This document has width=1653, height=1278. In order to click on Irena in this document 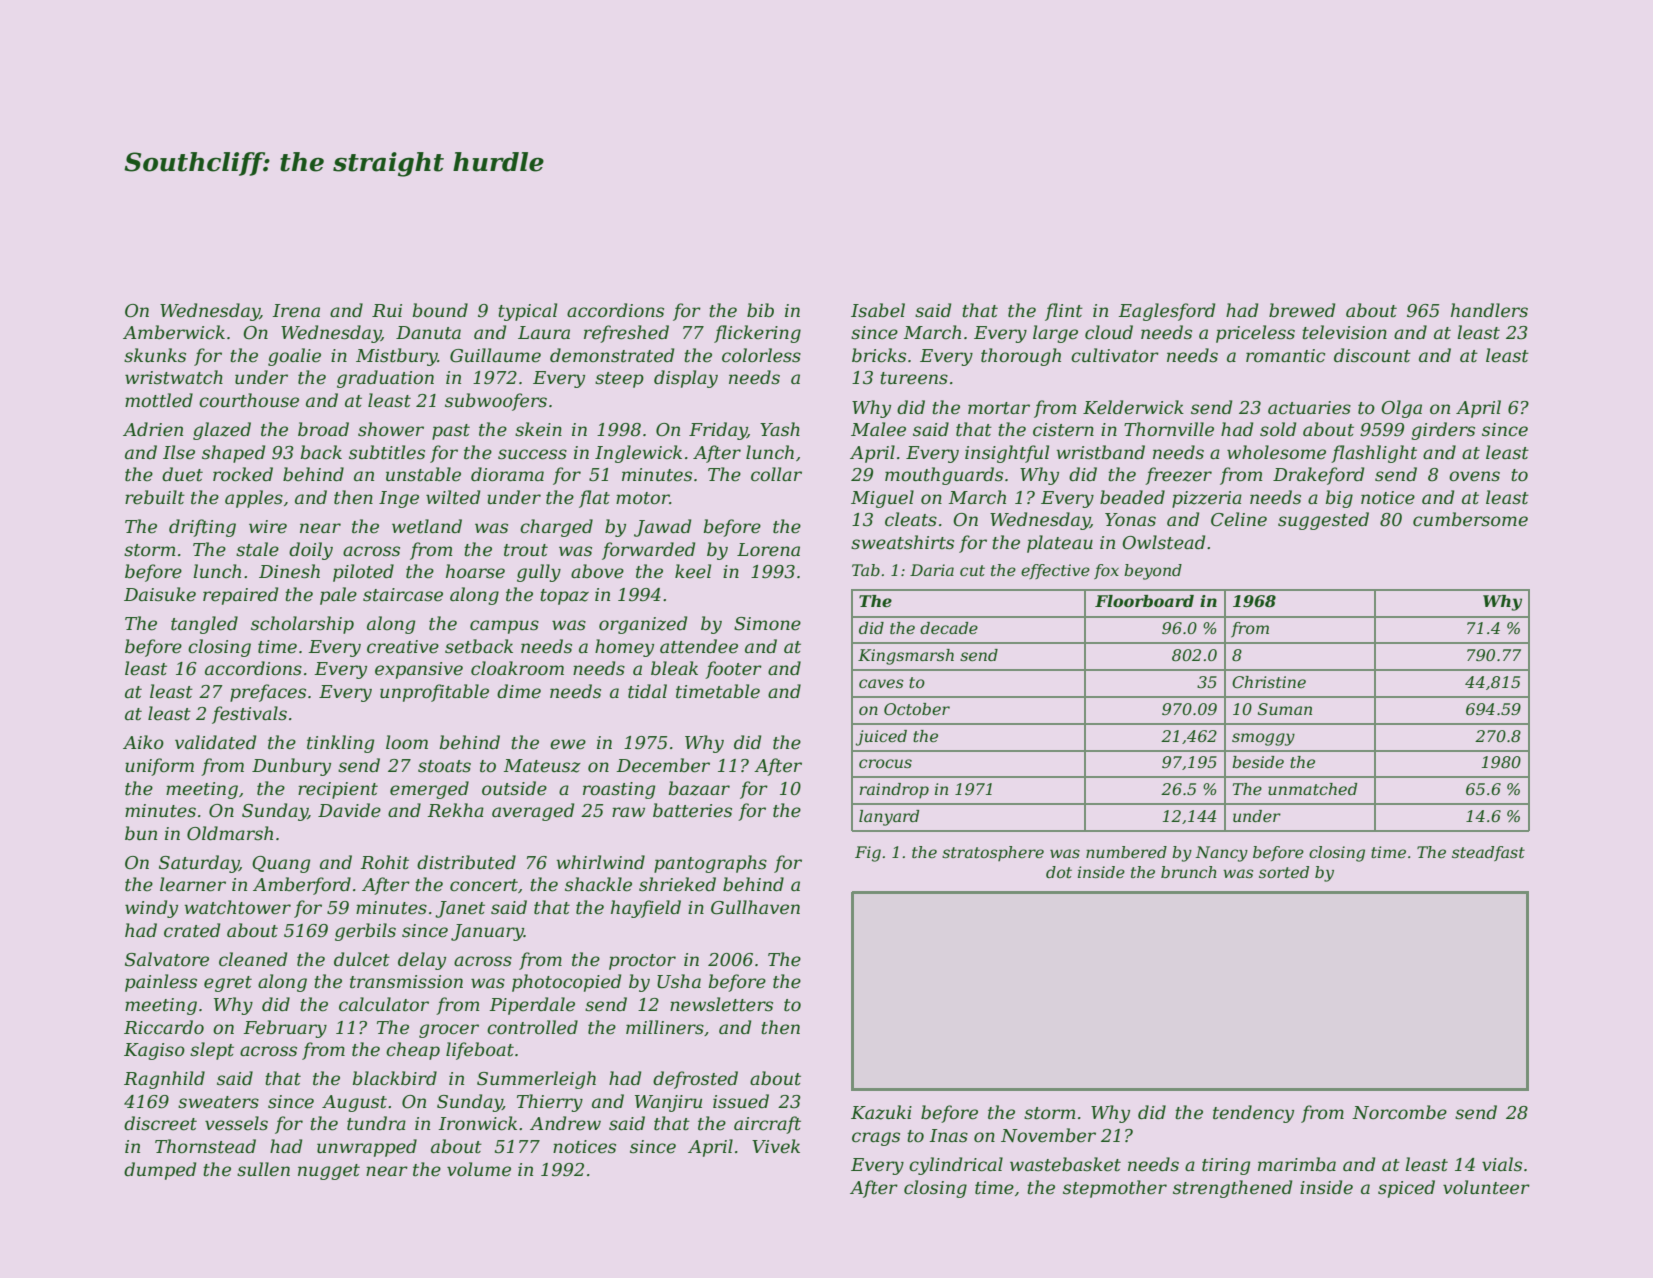, I will do `click(296, 310)`.
